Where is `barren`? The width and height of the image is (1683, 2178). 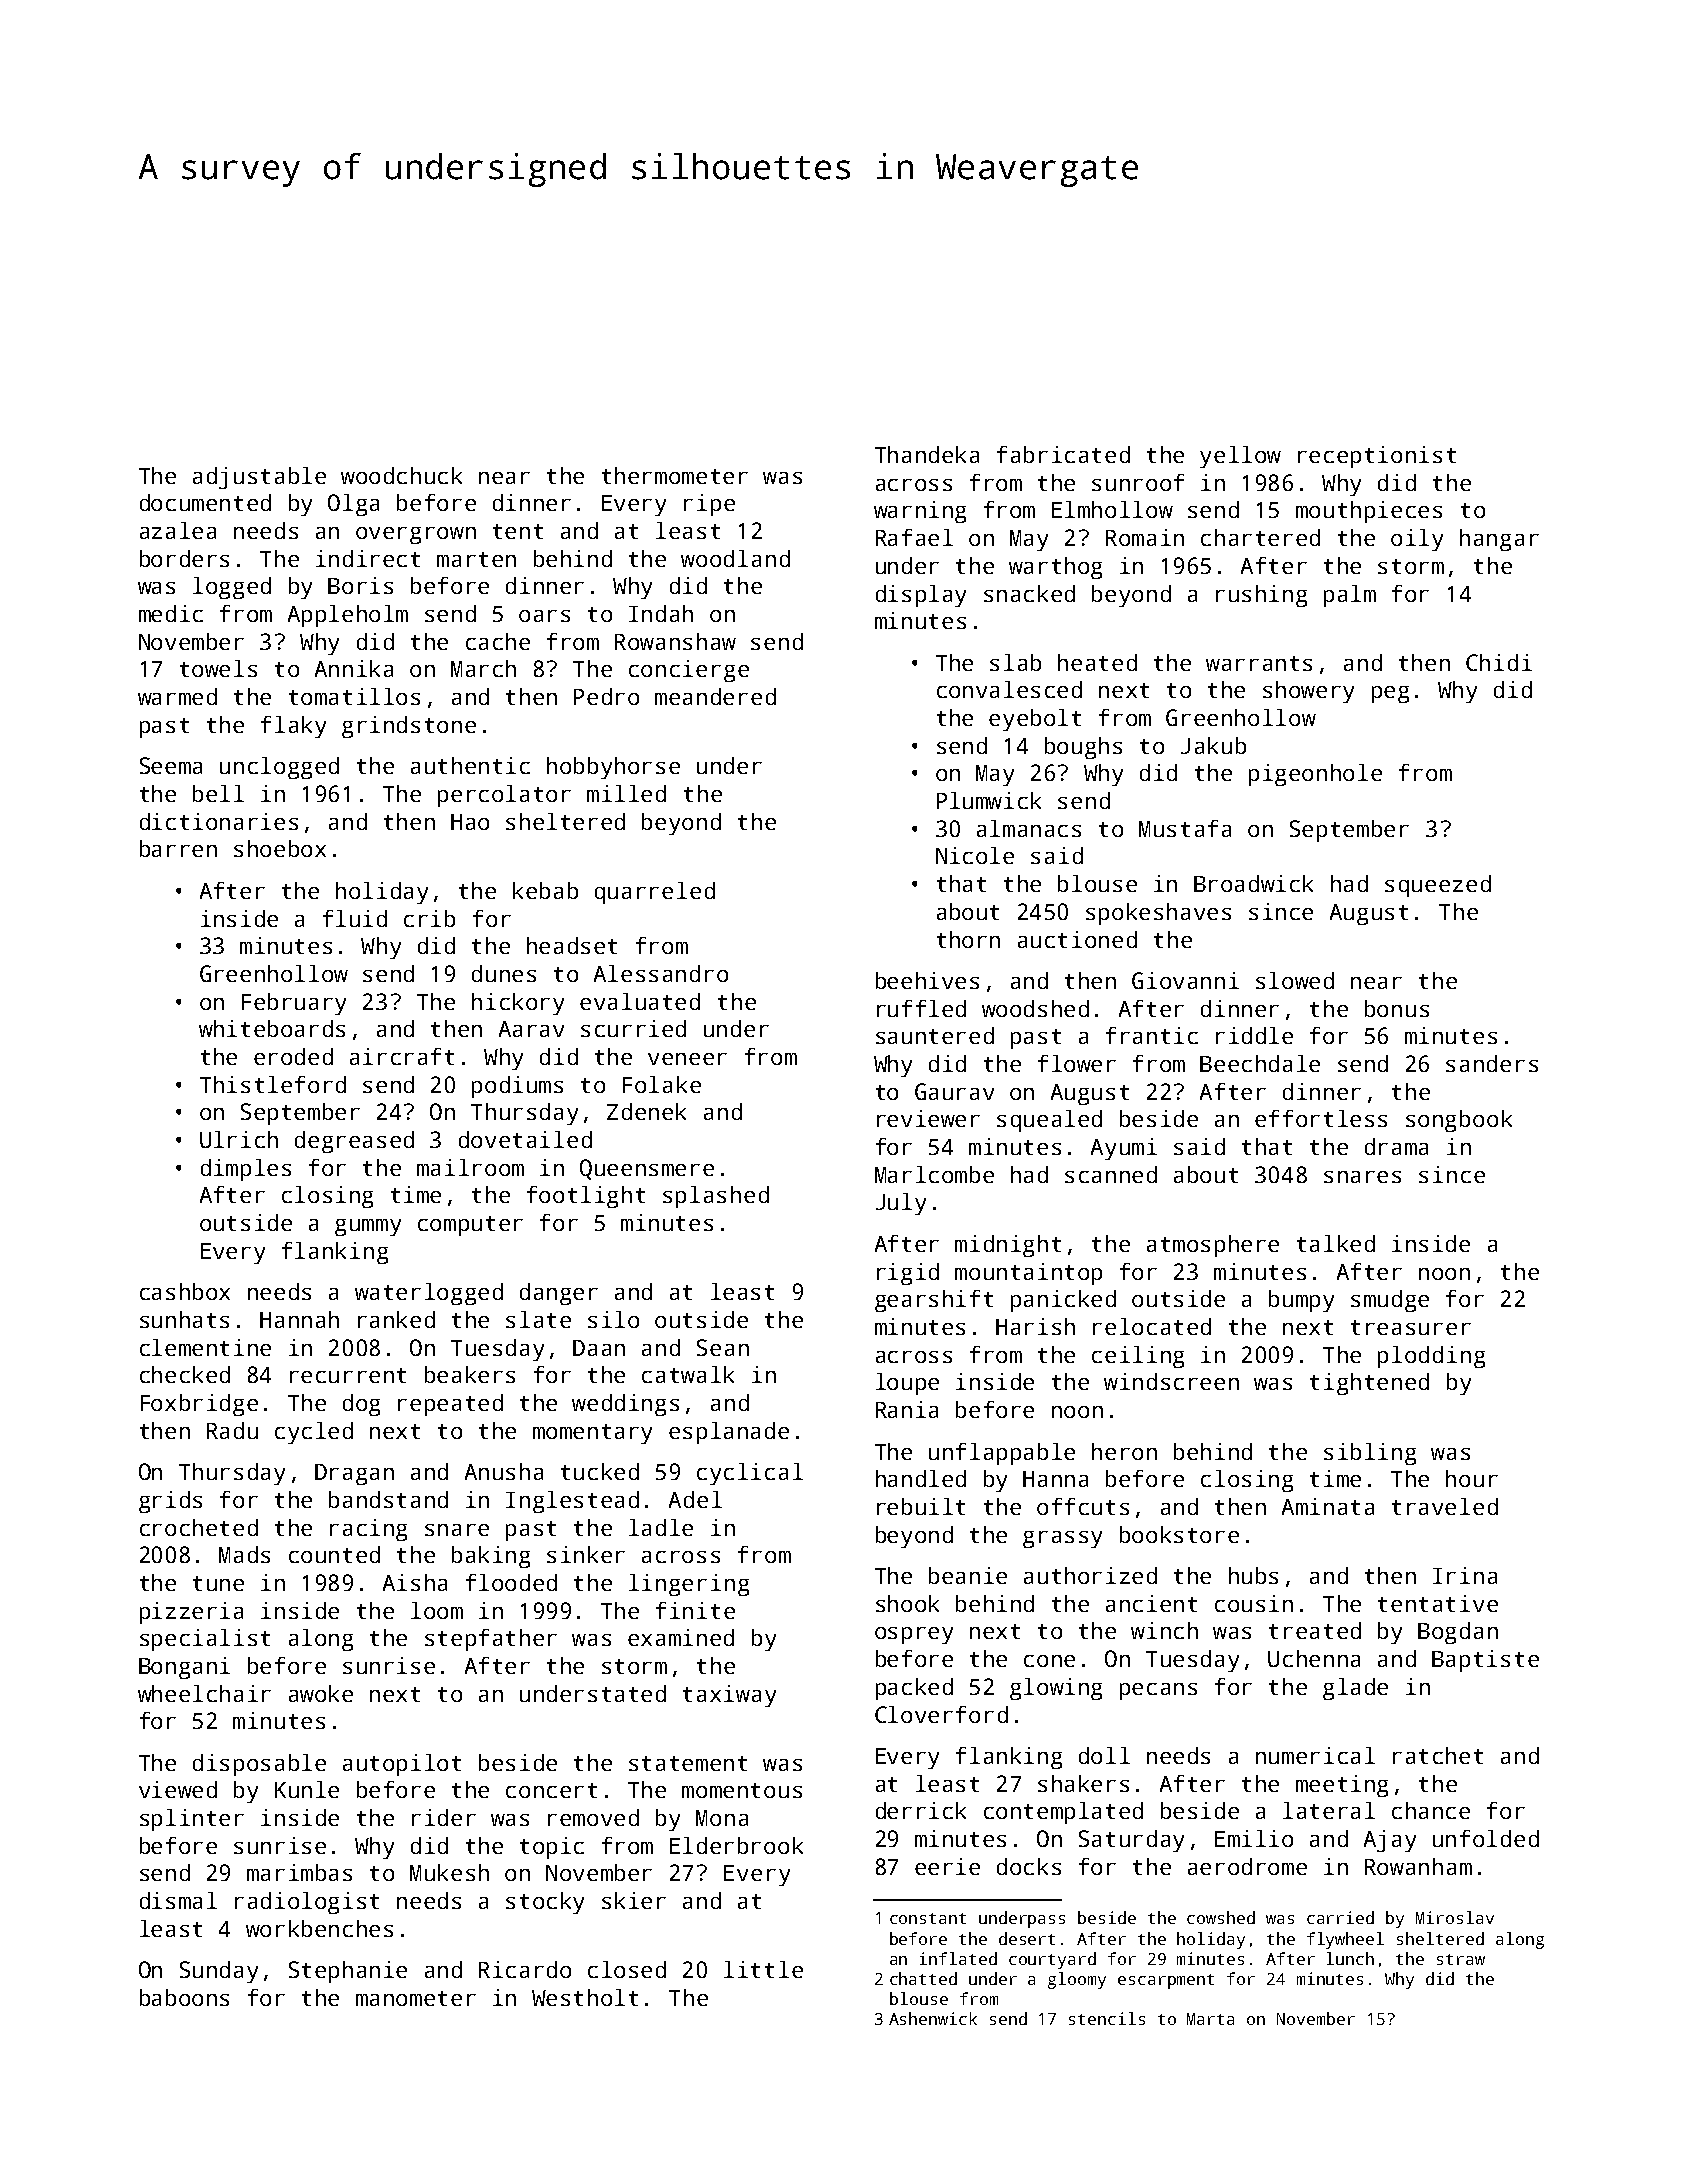 barren is located at coordinates (178, 848).
